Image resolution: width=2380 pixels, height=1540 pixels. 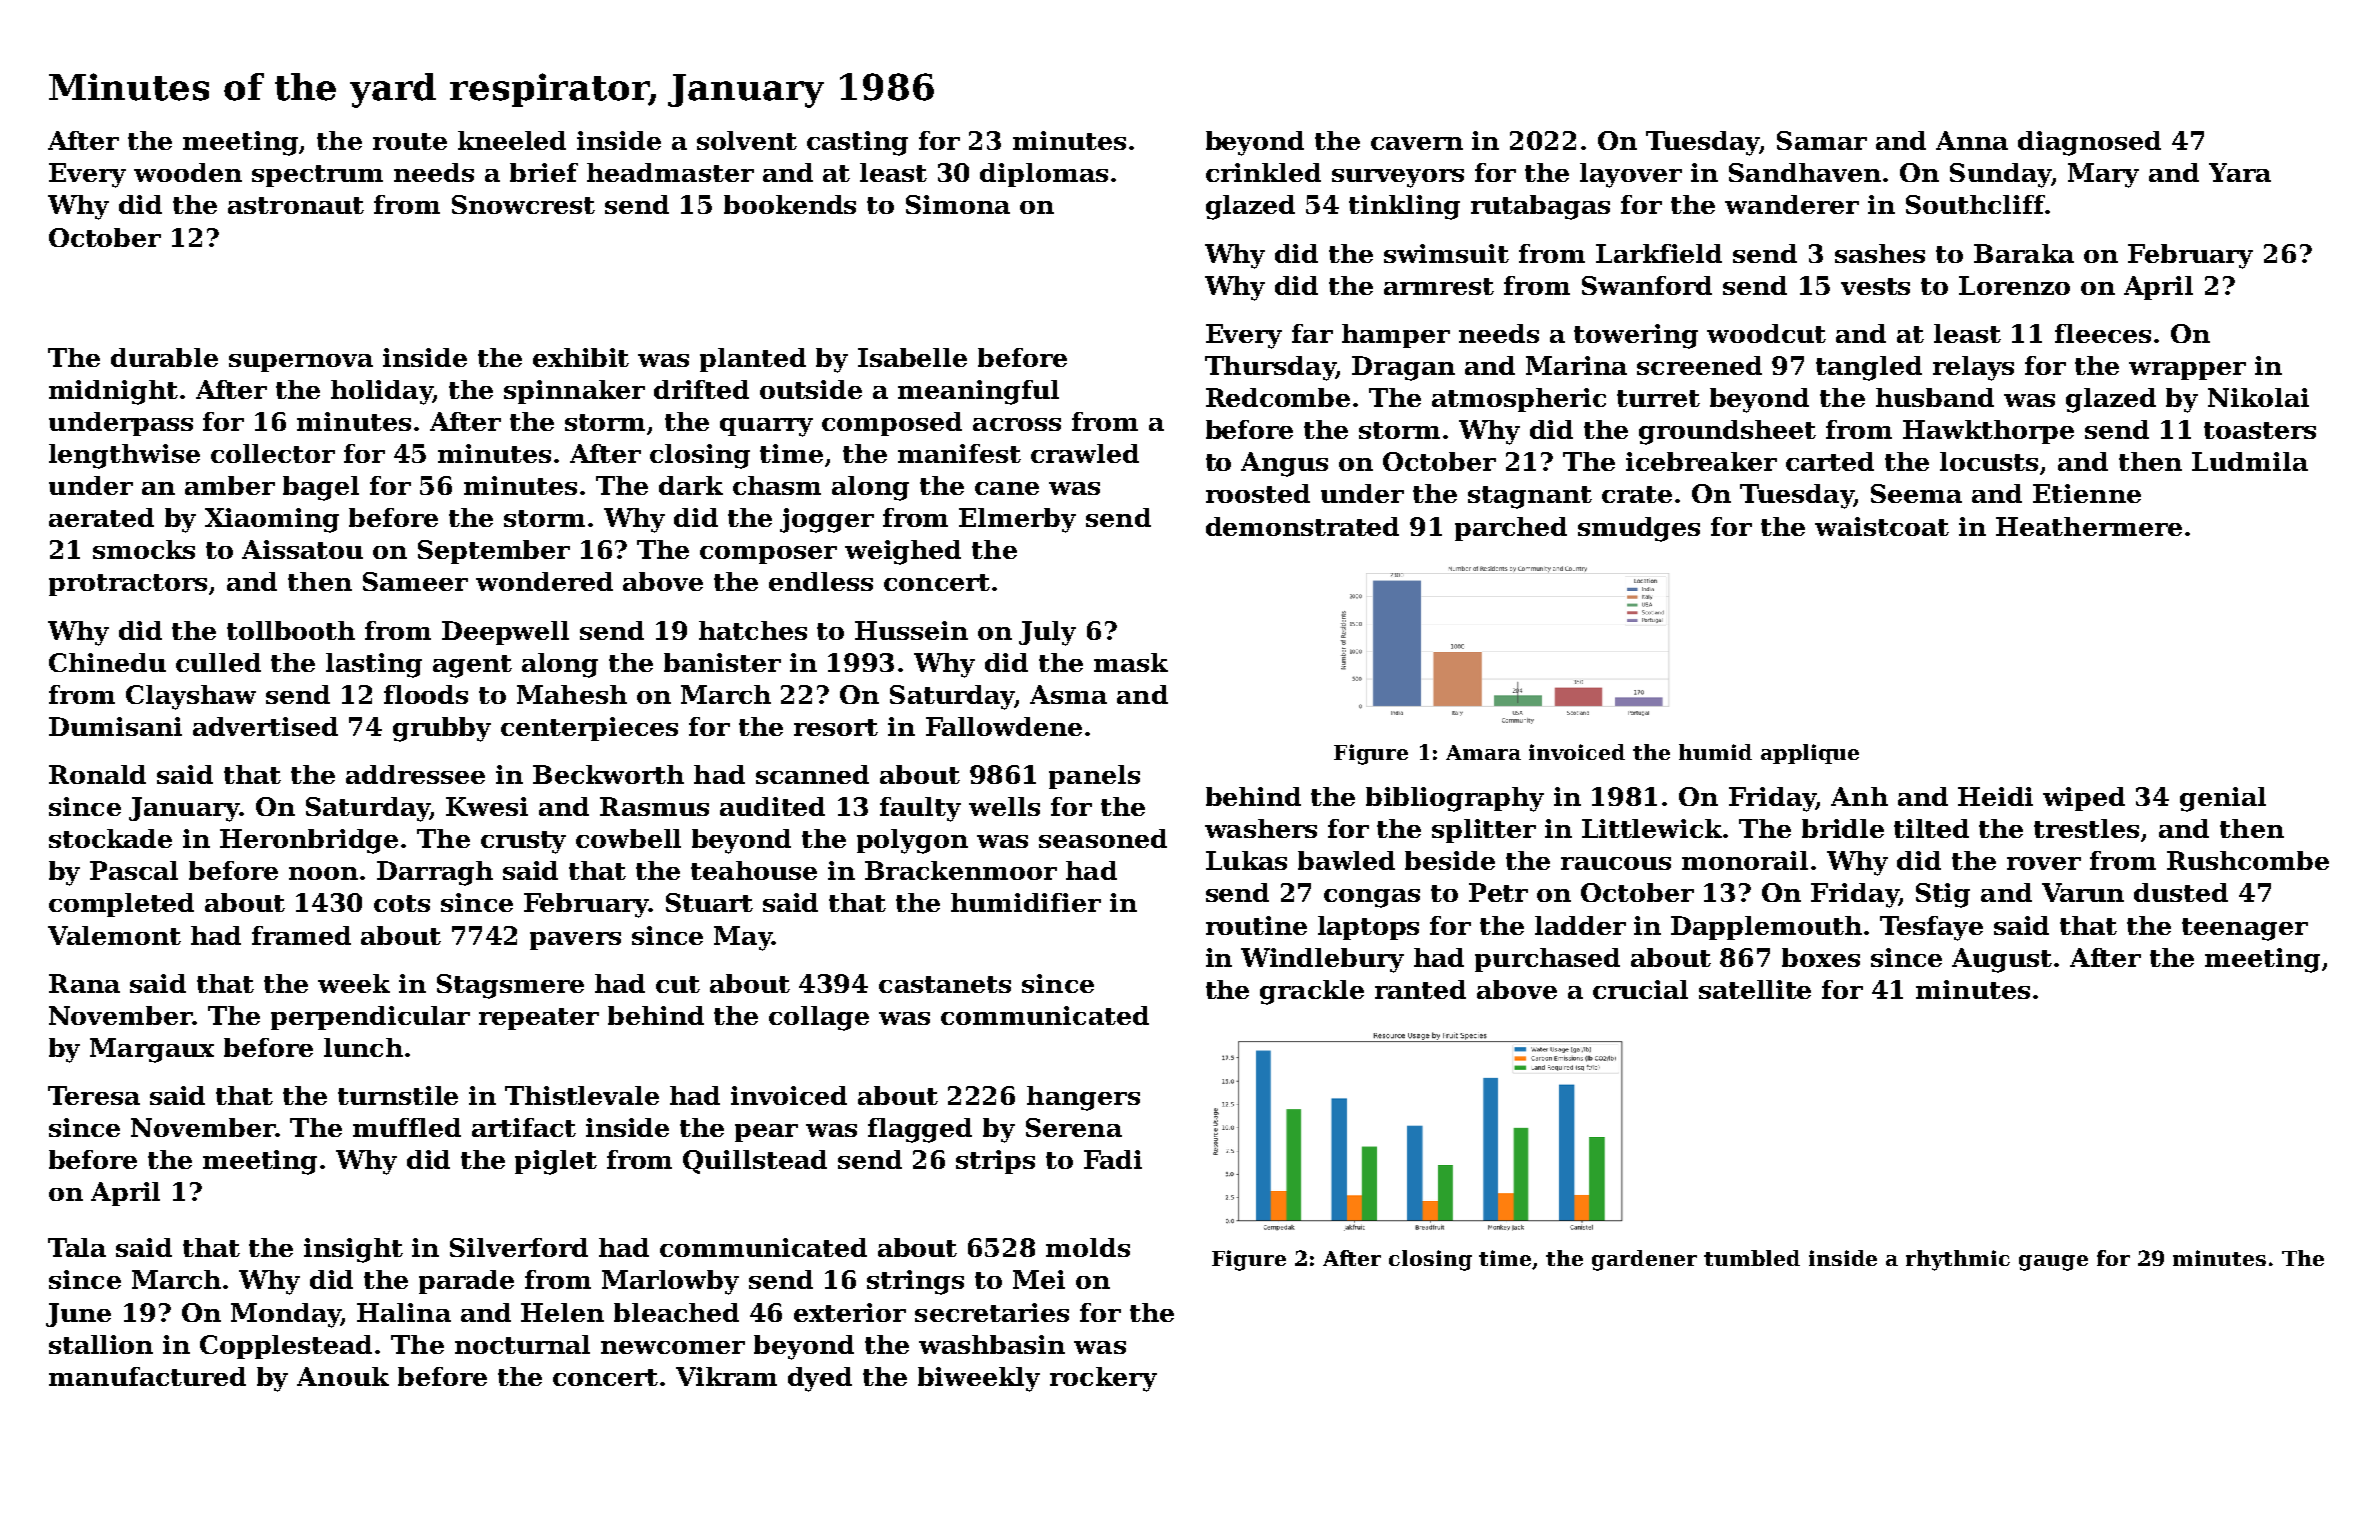 I want to click on stagnant, so click(x=1530, y=497).
